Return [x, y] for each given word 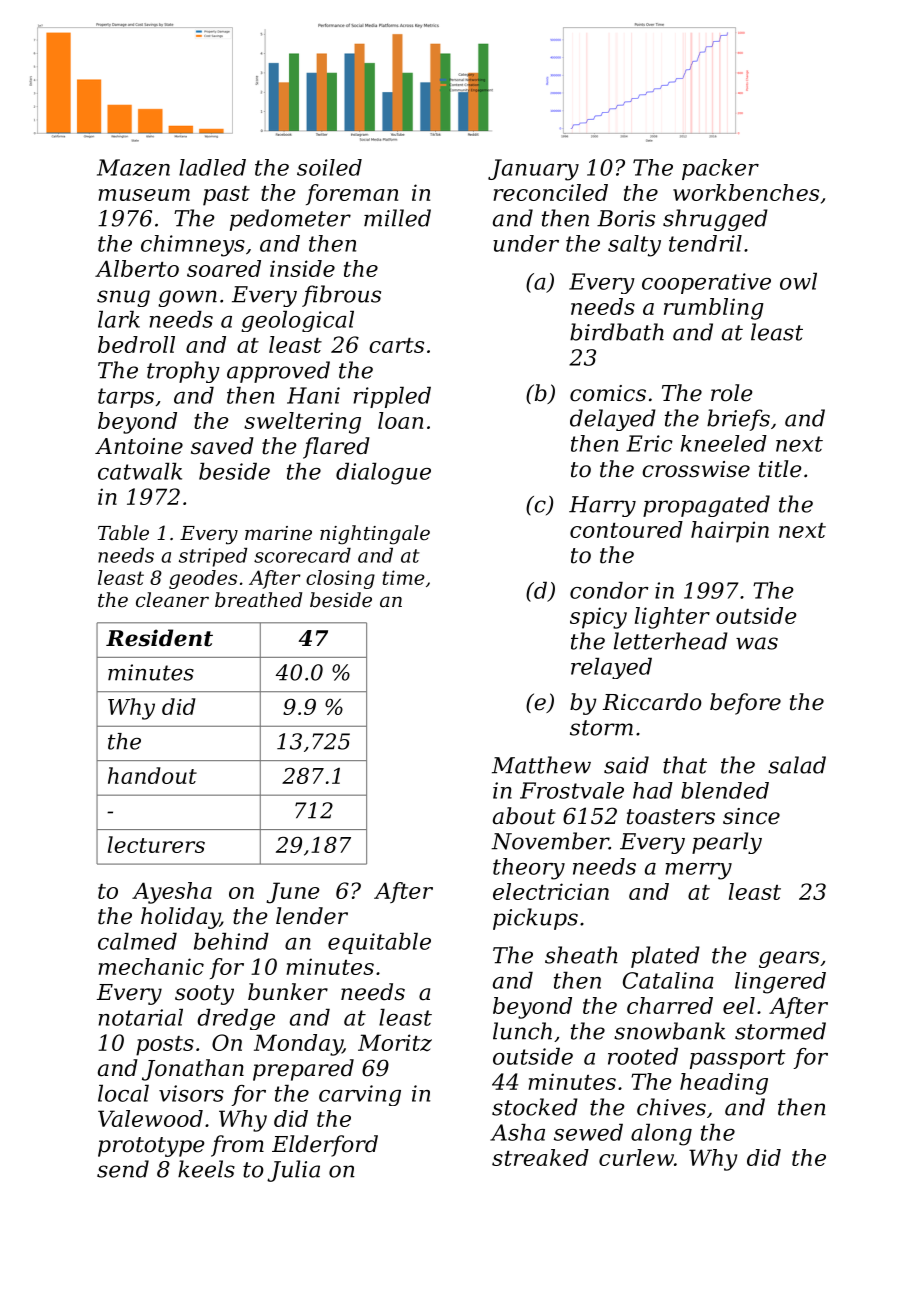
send [123, 1169]
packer [720, 169]
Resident [159, 638]
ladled [212, 167]
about [524, 816]
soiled [329, 167]
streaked [540, 1157]
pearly [727, 843]
